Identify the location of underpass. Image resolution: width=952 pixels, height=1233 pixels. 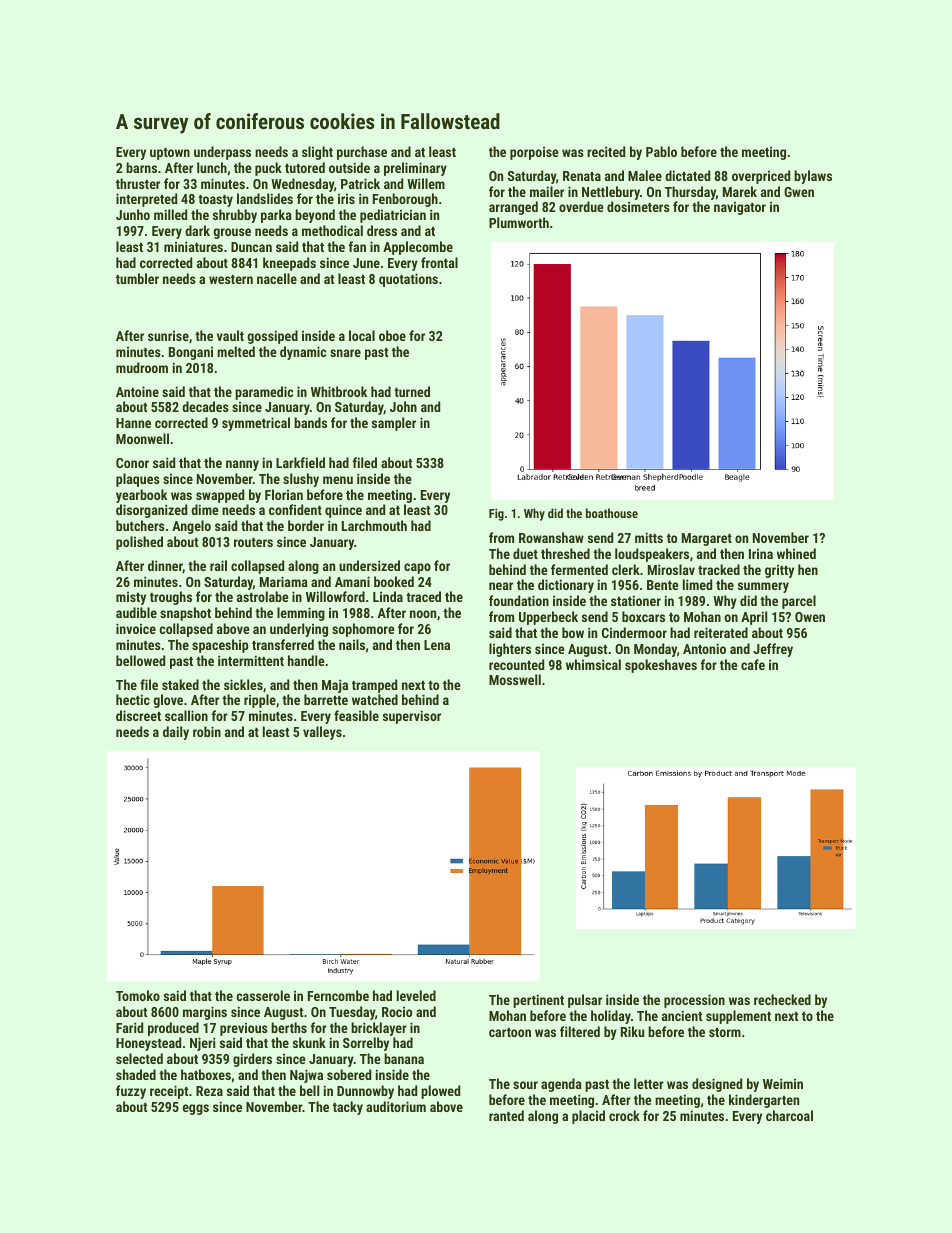
(222, 153).
